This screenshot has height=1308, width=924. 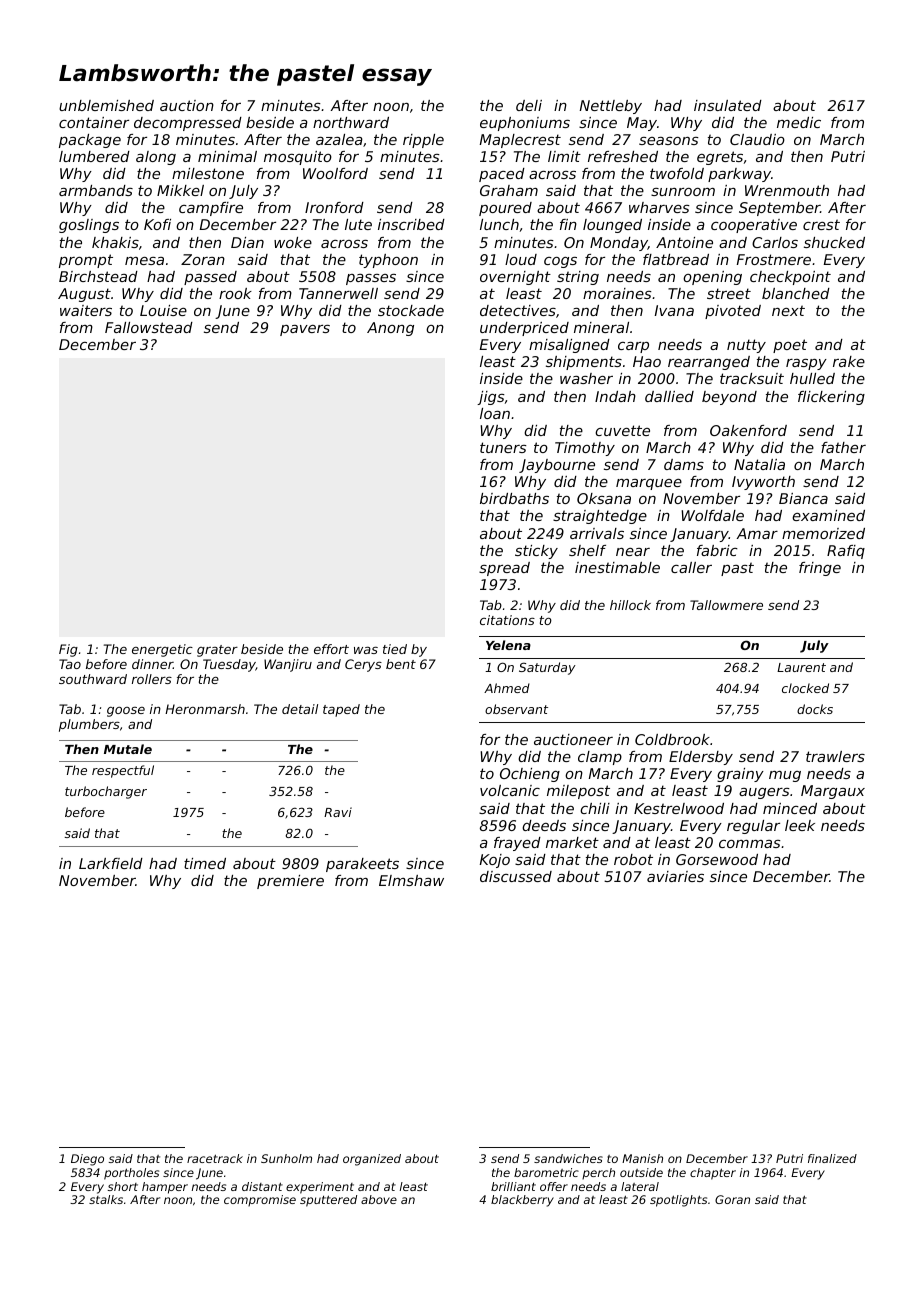 What do you see at coordinates (683, 192) in the screenshot?
I see `sunroom` at bounding box center [683, 192].
